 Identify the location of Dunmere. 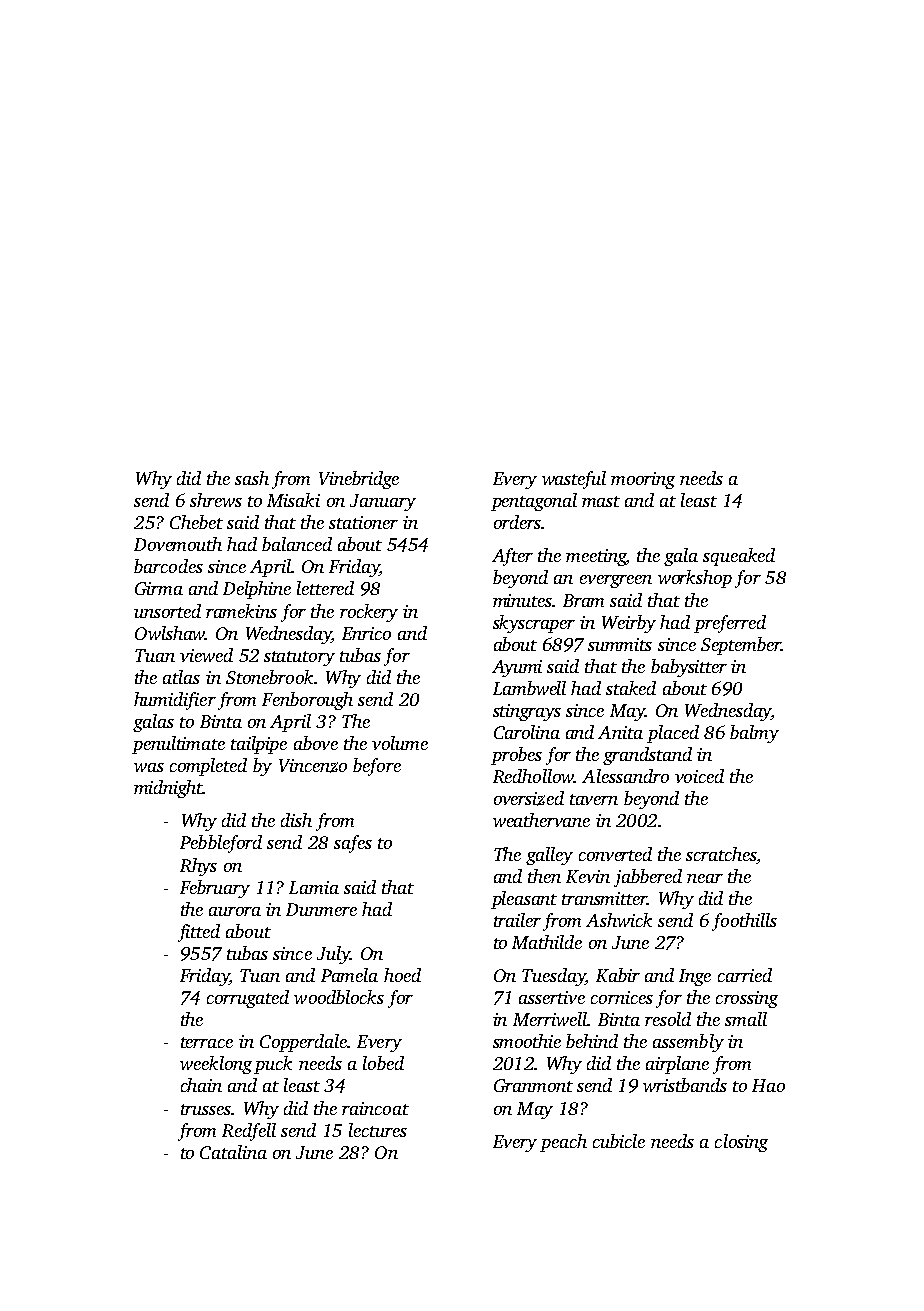
(321, 909).
